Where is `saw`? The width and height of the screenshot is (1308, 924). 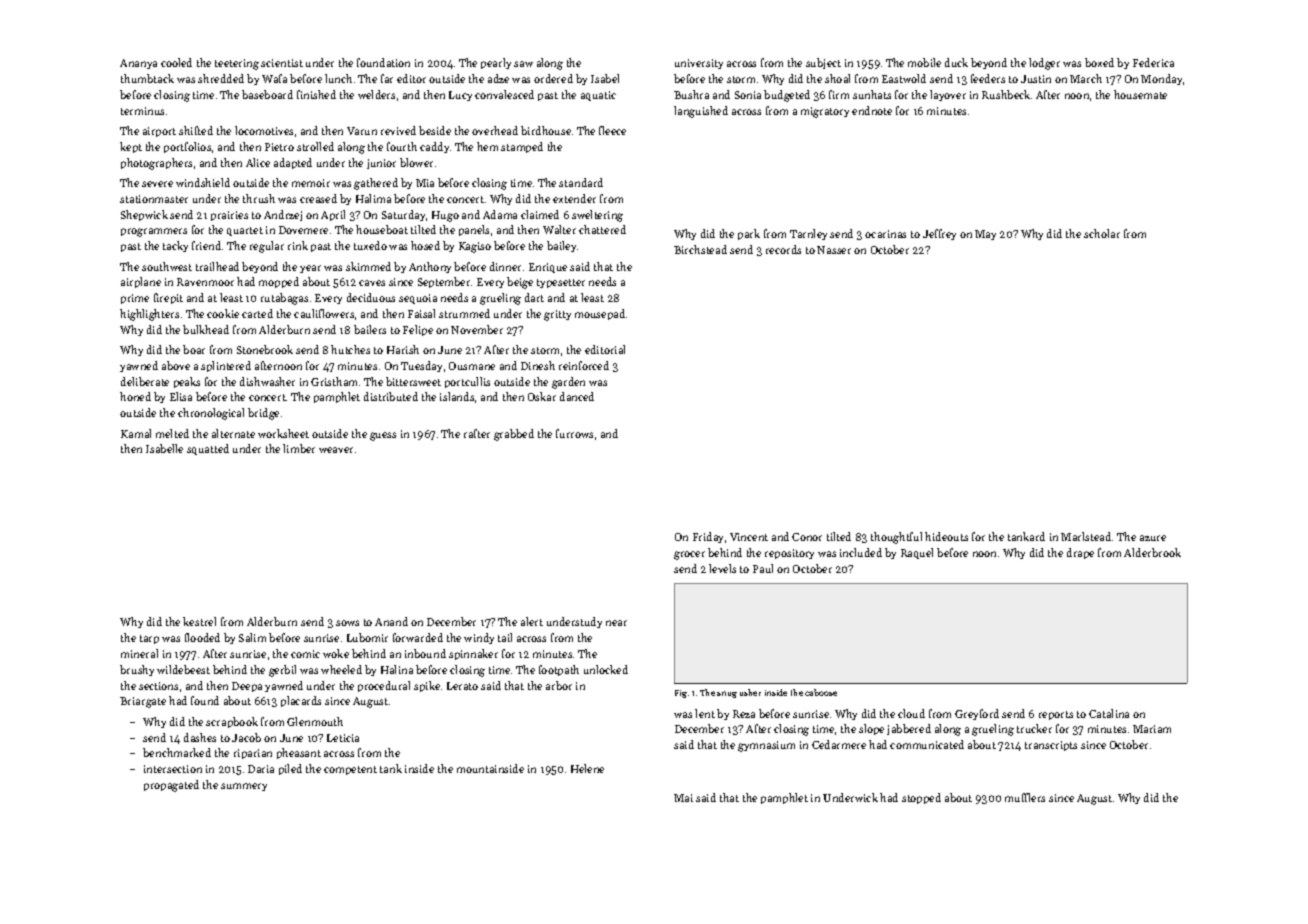 saw is located at coordinates (523, 64).
